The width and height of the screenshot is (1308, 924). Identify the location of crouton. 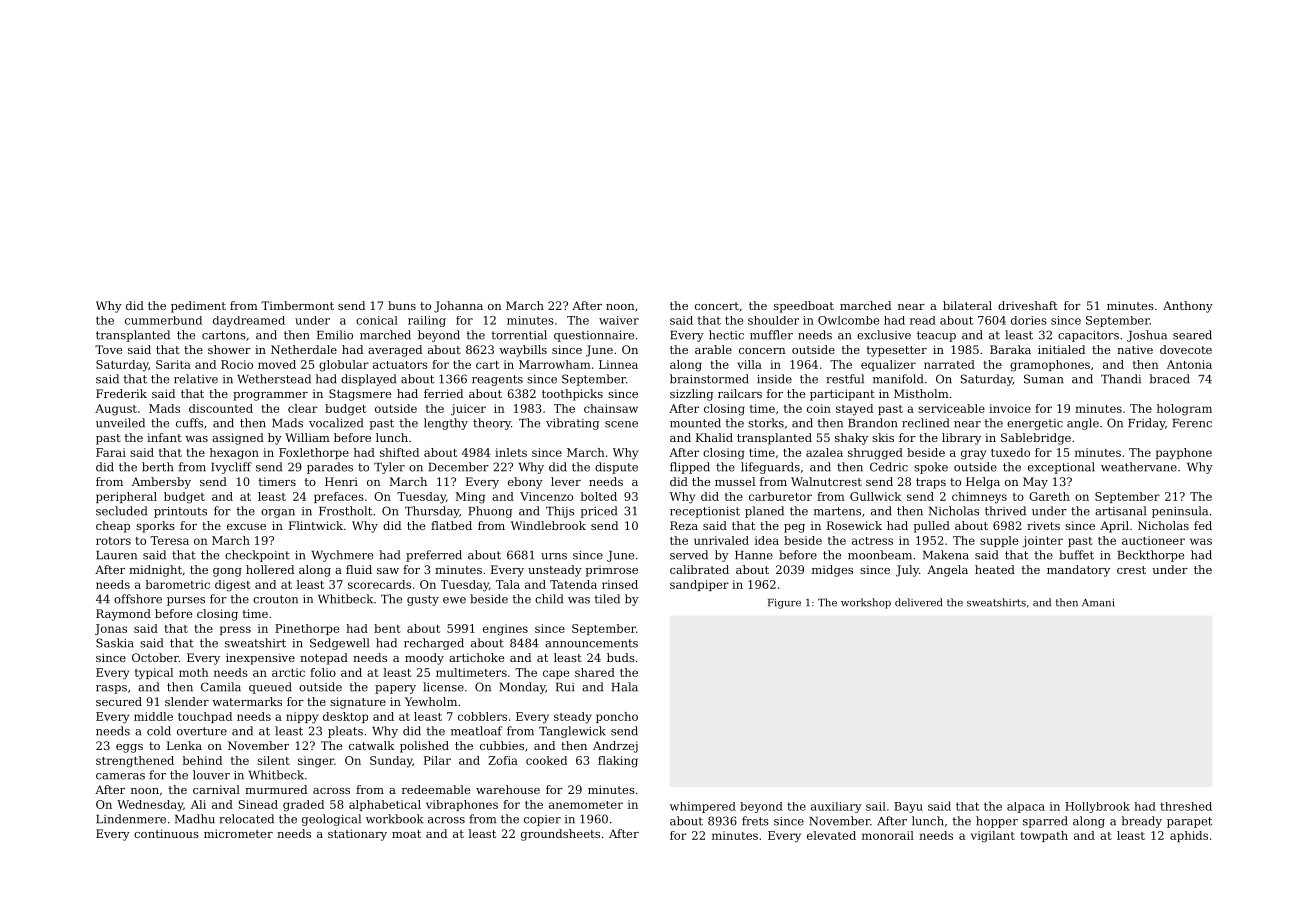
(275, 599).
